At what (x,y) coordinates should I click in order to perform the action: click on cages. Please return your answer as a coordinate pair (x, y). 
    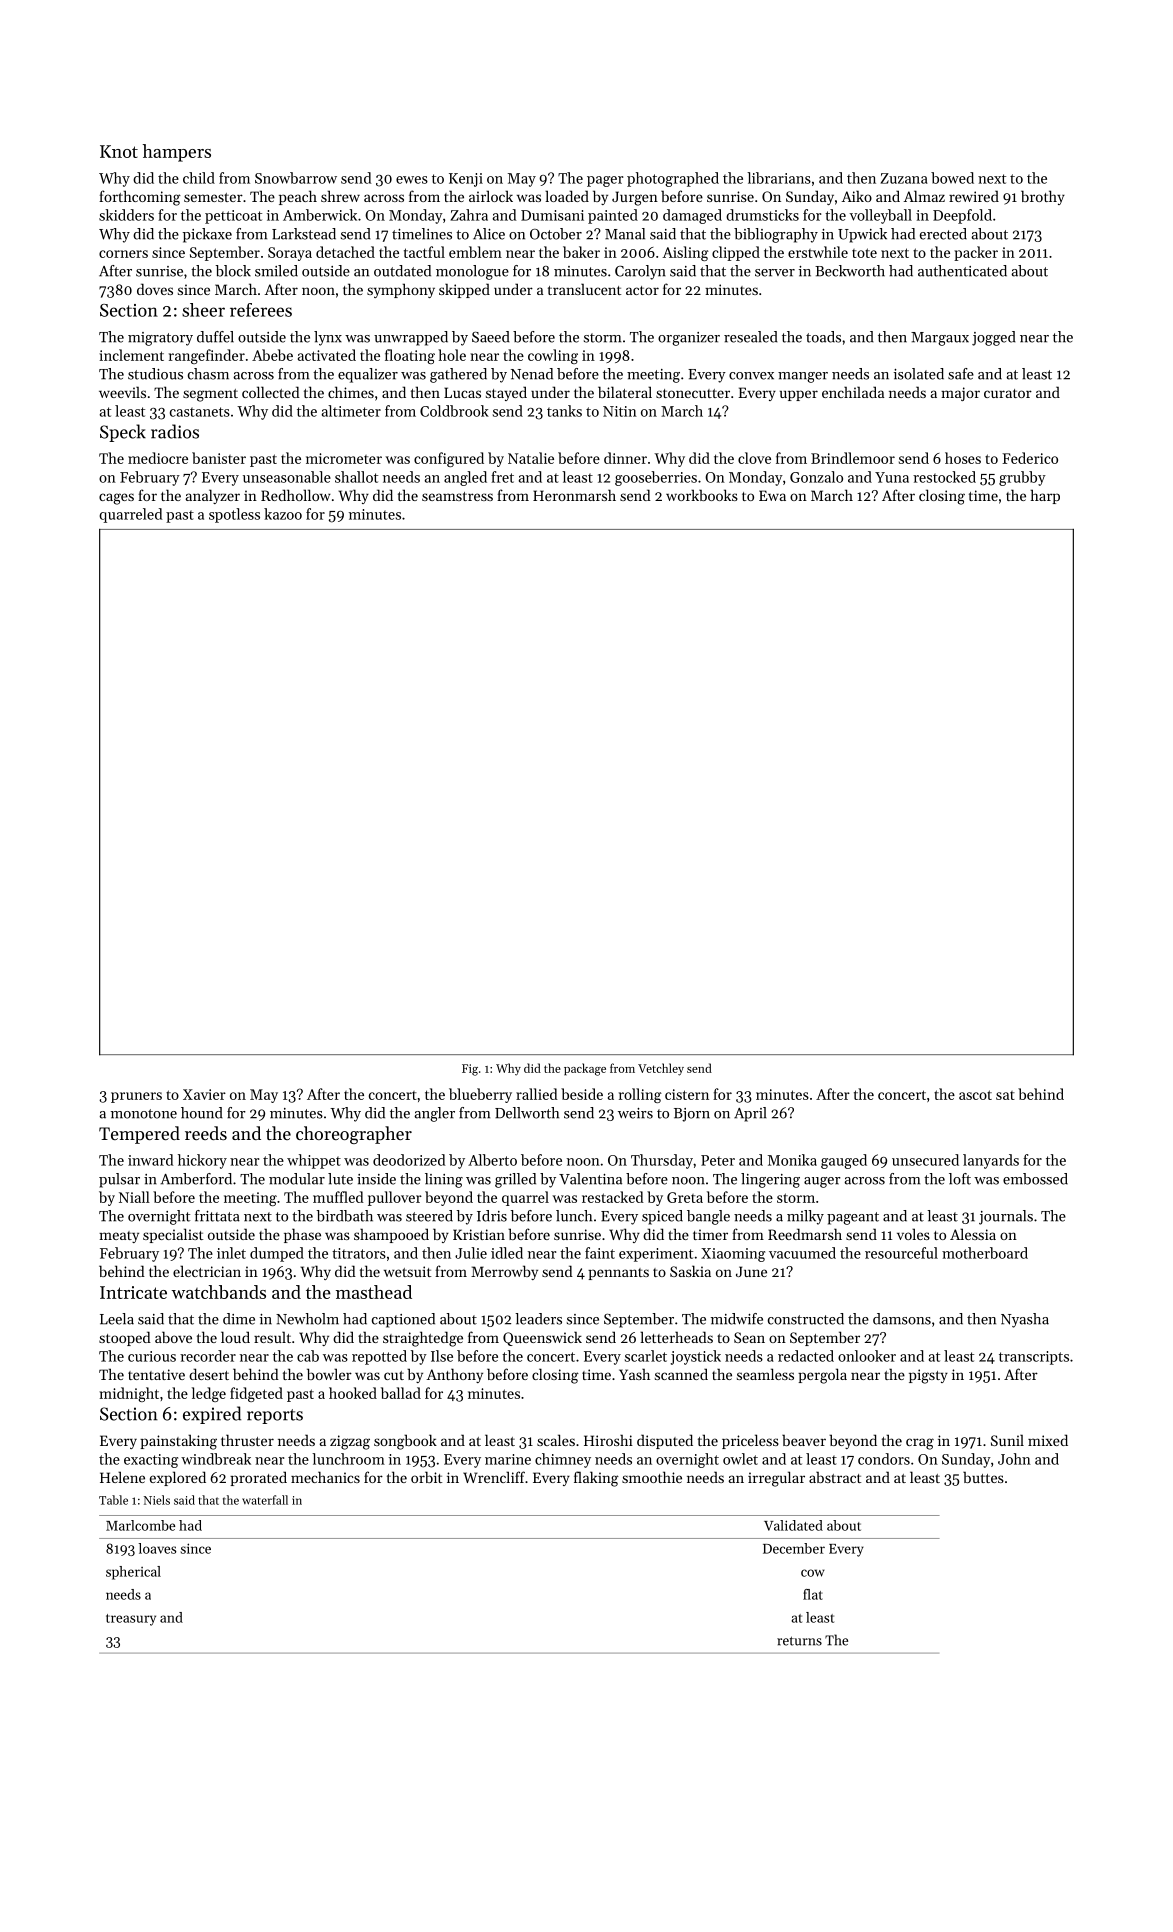
    Looking at the image, I should click on (116, 499).
